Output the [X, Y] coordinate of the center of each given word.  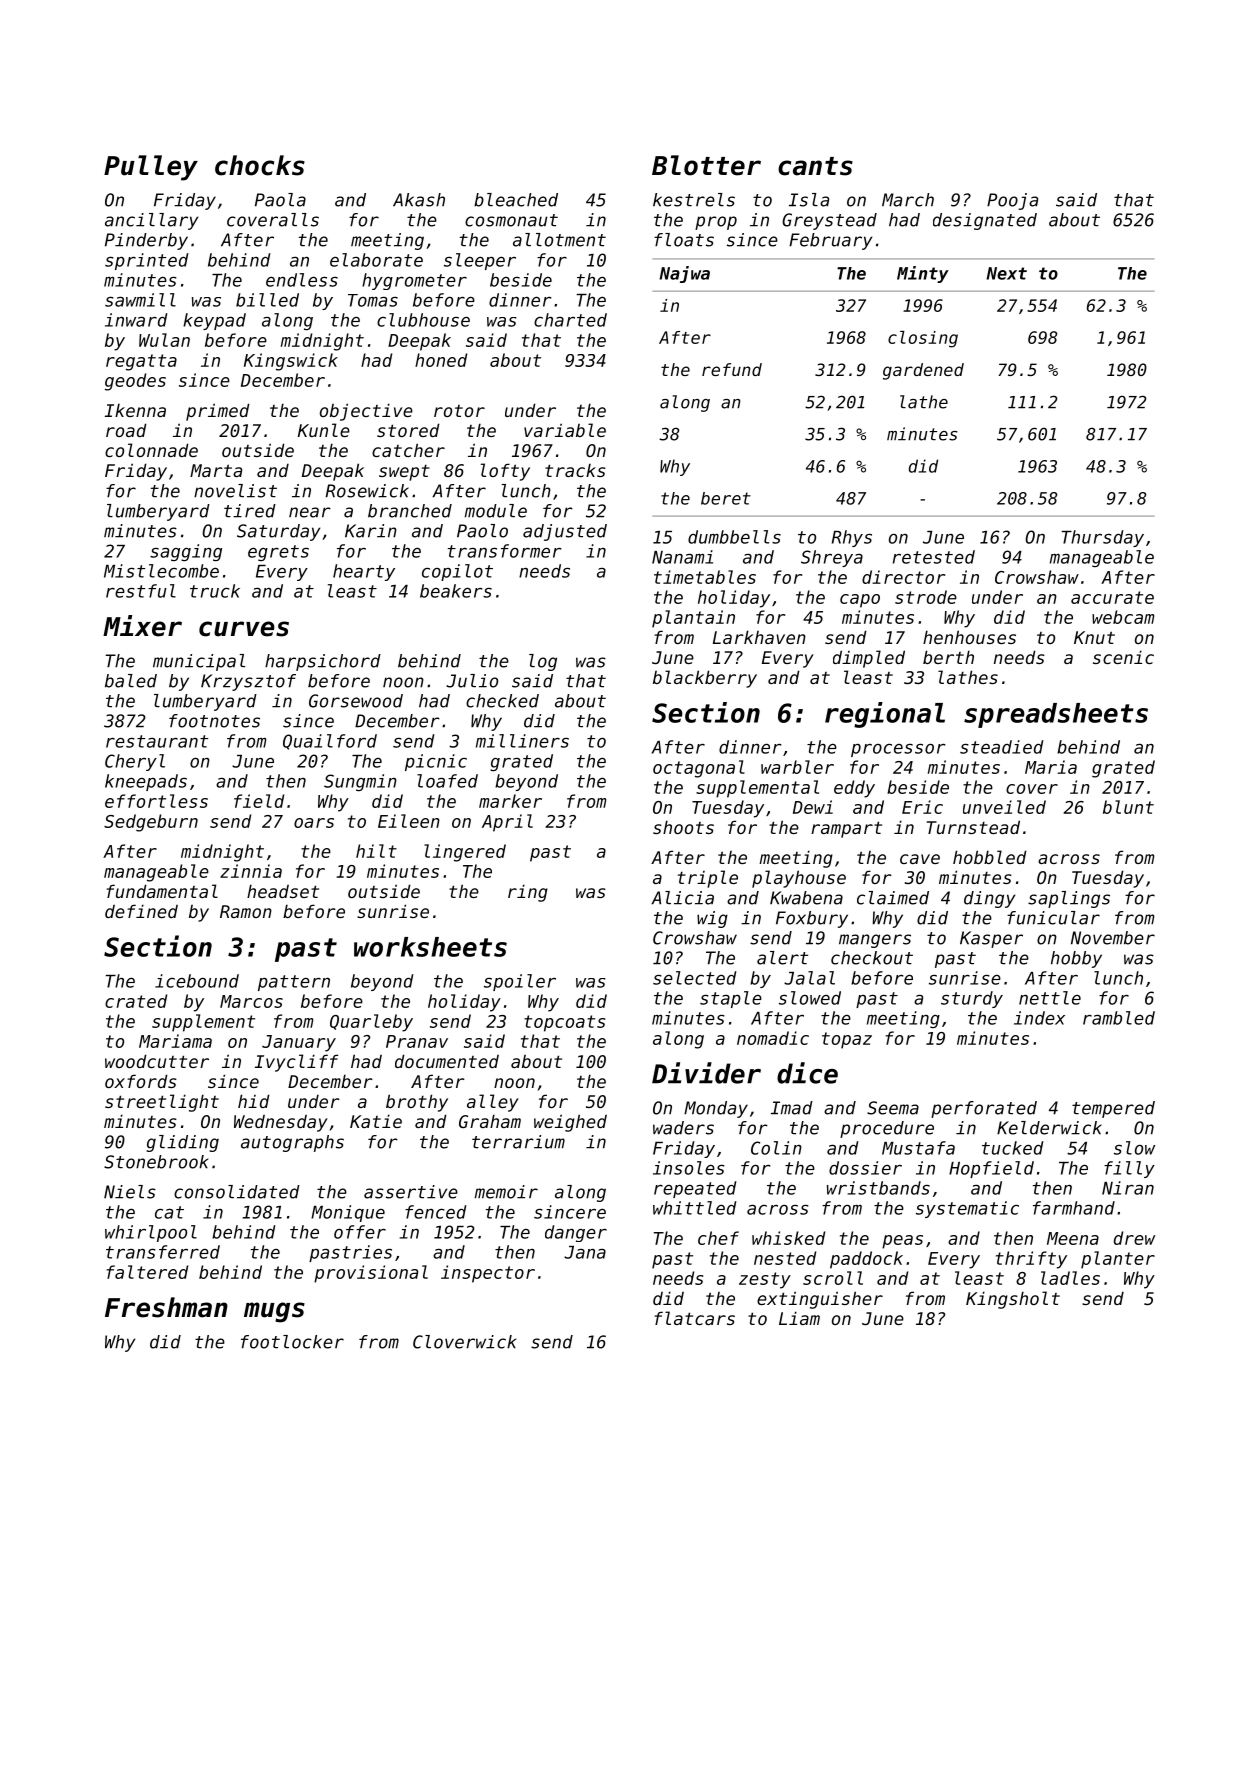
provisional [371, 1274]
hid [254, 1101]
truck [215, 591]
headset [283, 891]
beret [726, 498]
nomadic [773, 1038]
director [903, 577]
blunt [1128, 807]
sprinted [147, 261]
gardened [923, 371]
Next [1006, 273]
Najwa [684, 274]
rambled [1119, 1018]
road [126, 430]
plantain [693, 619]
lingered [465, 853]
